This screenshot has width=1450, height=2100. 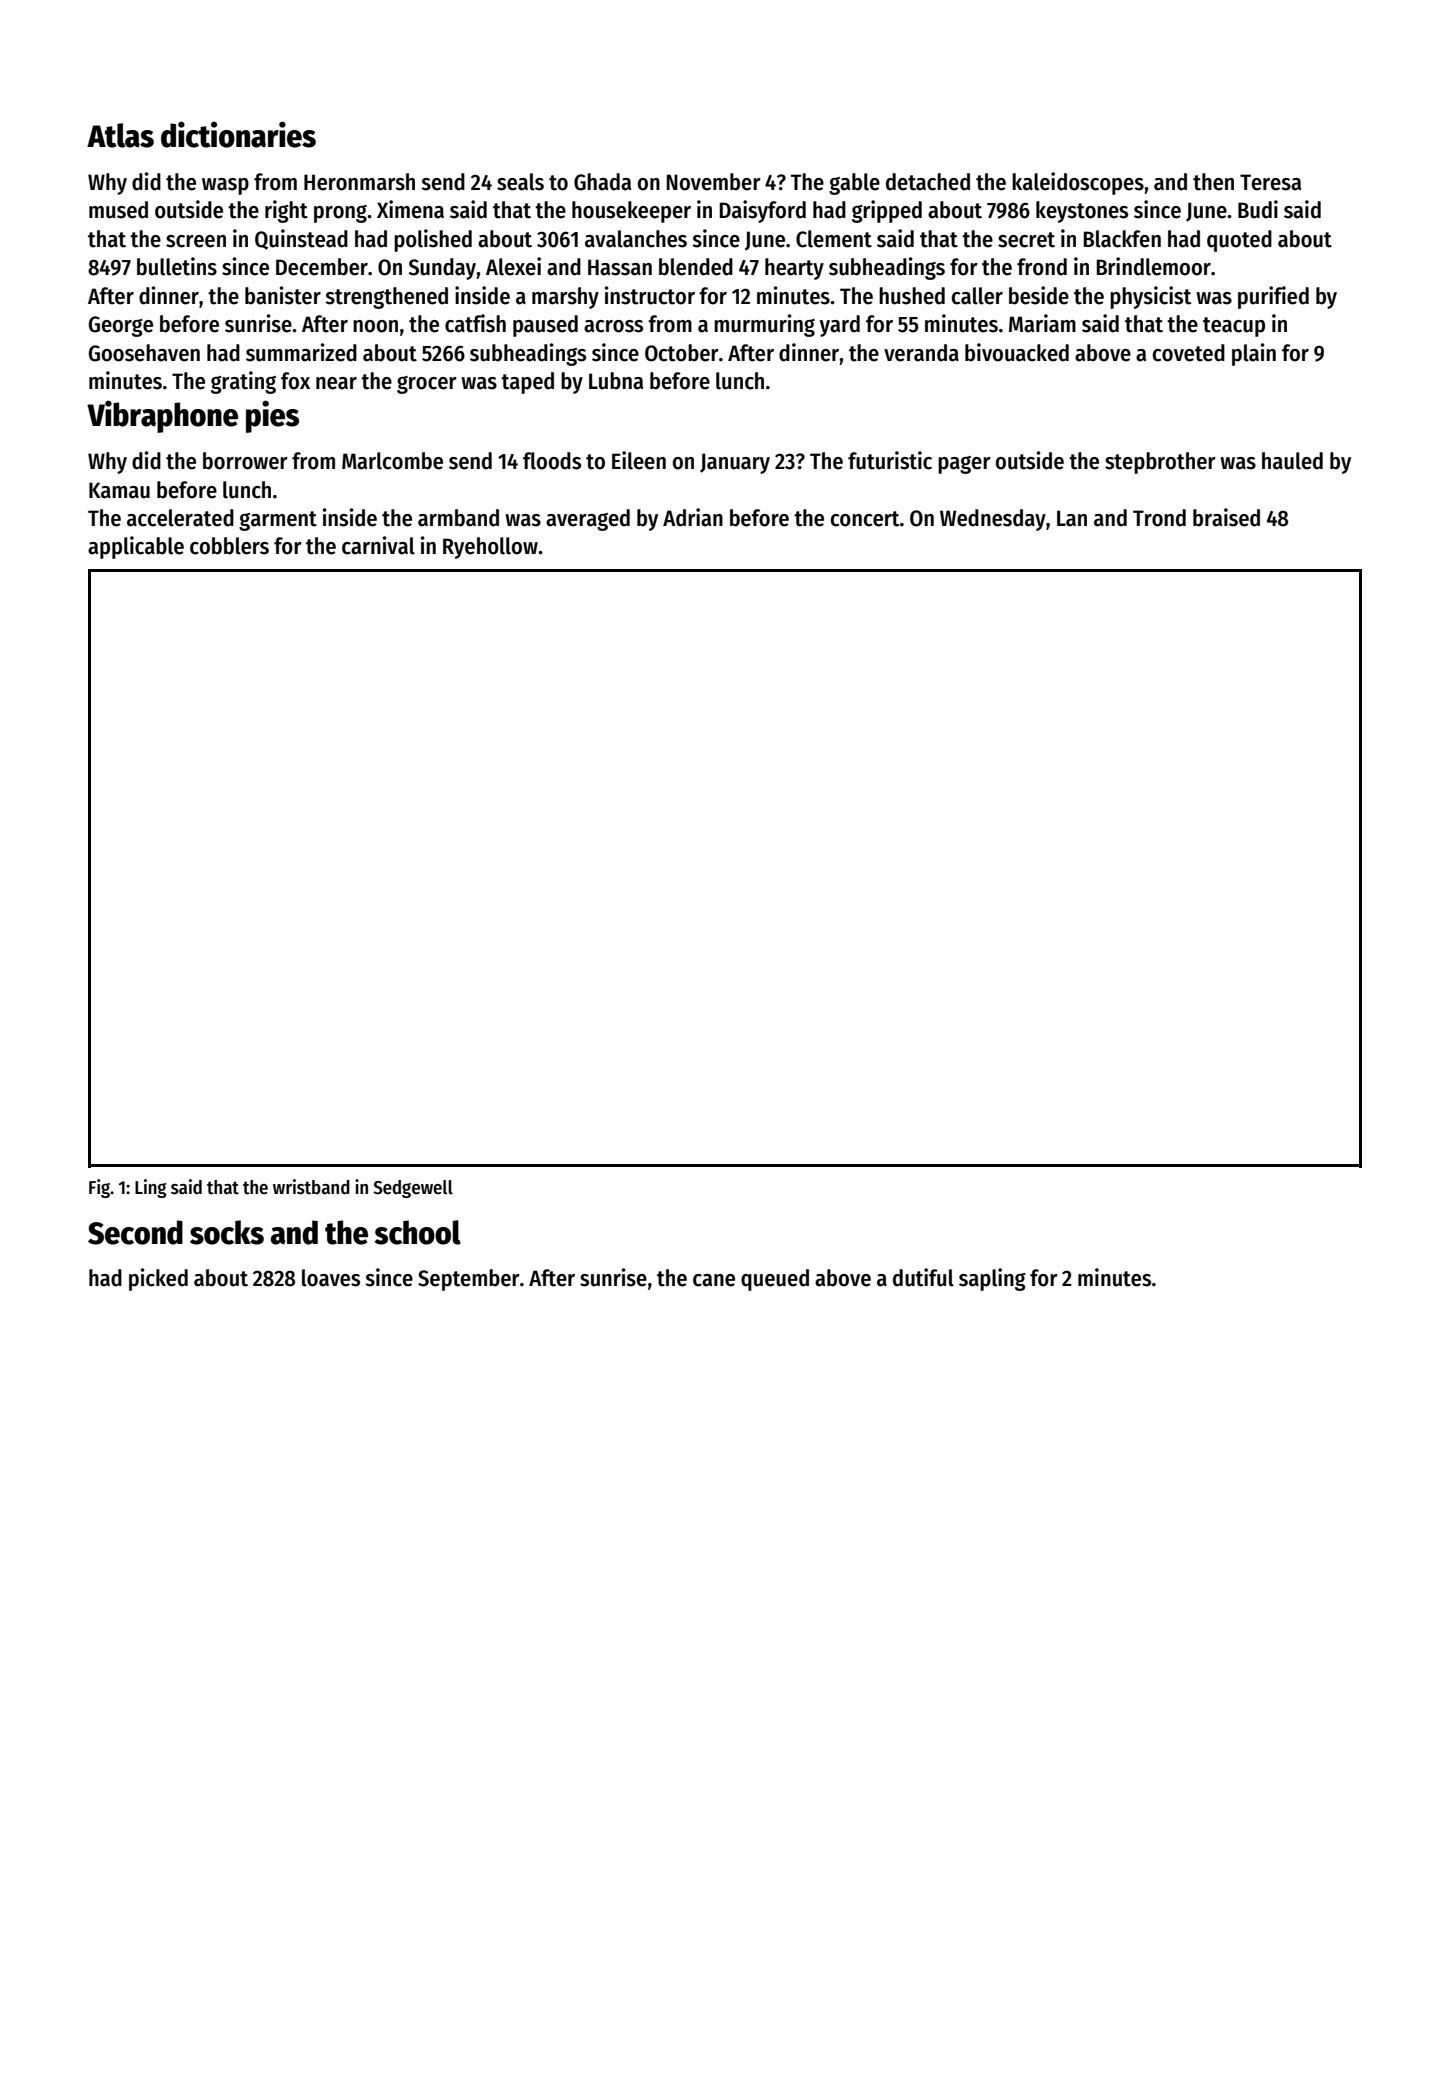 I want to click on Ryehollow, so click(x=490, y=548).
